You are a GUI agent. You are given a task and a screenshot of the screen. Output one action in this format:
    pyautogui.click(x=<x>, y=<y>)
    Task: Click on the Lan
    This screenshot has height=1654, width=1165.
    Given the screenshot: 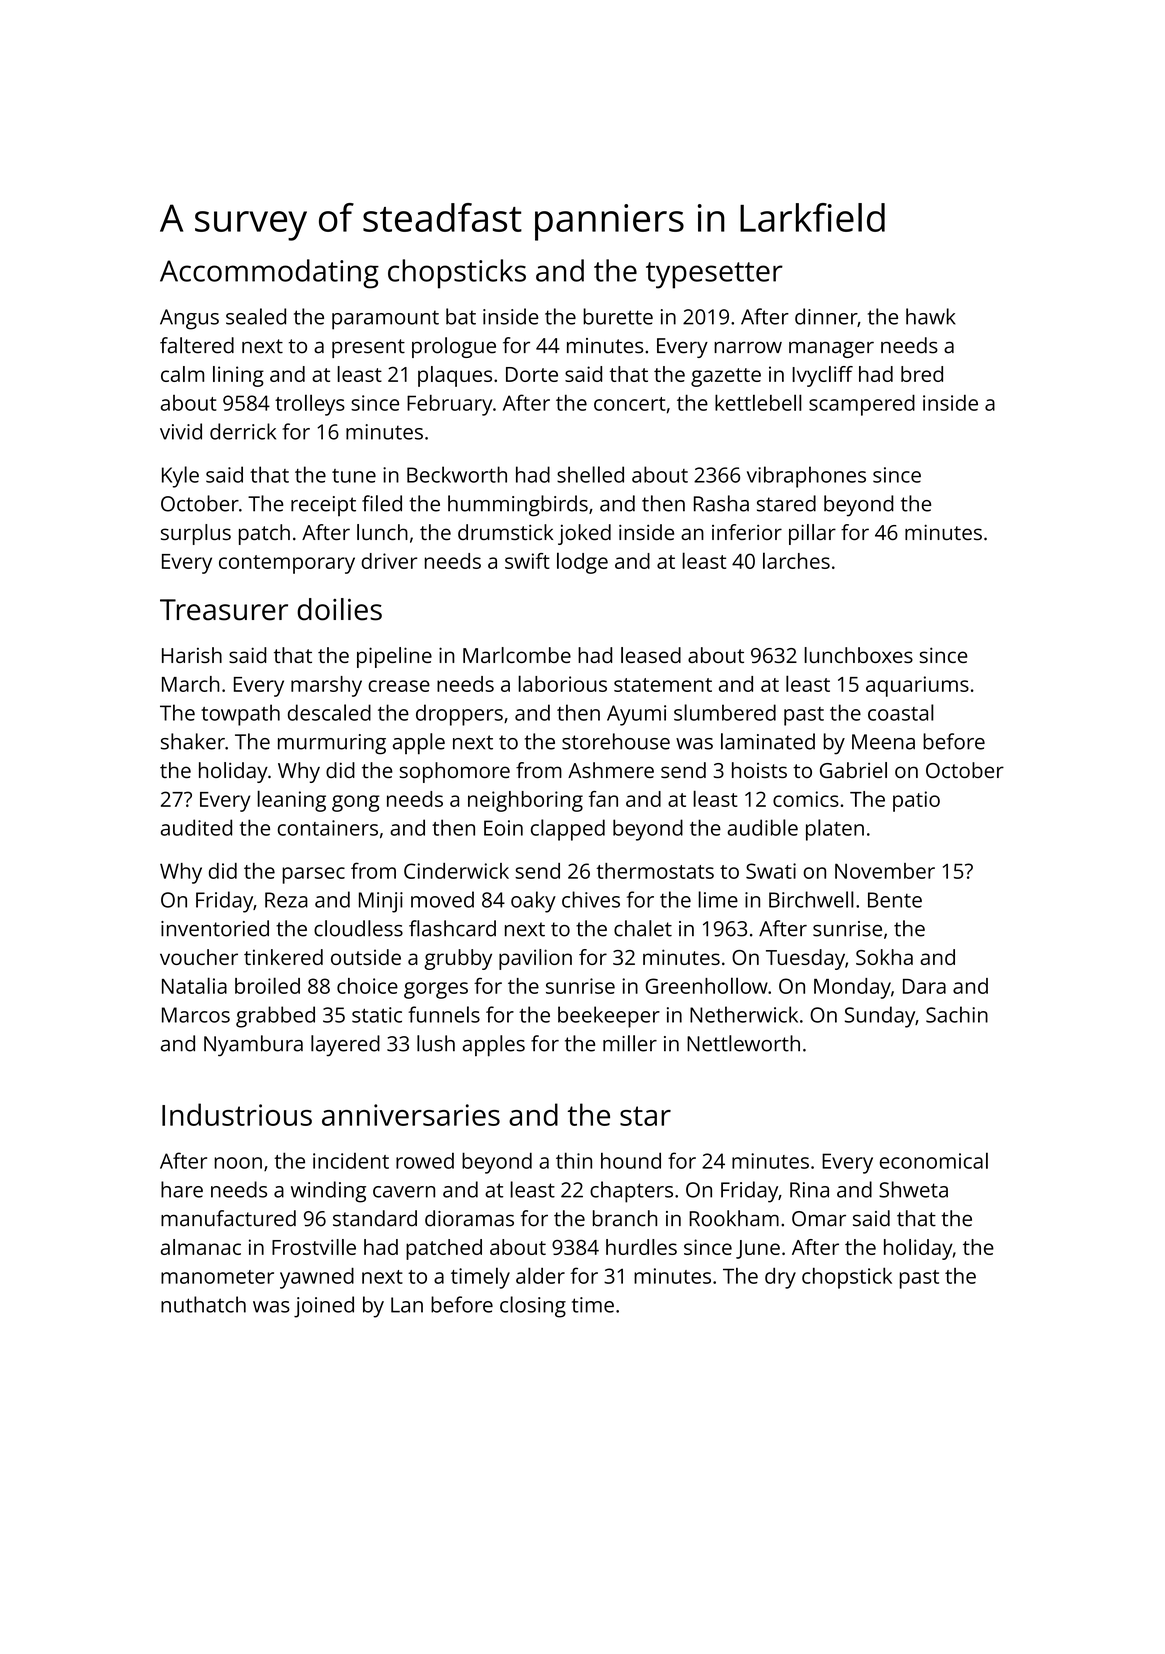 What is the action you would take?
    pyautogui.click(x=407, y=1305)
